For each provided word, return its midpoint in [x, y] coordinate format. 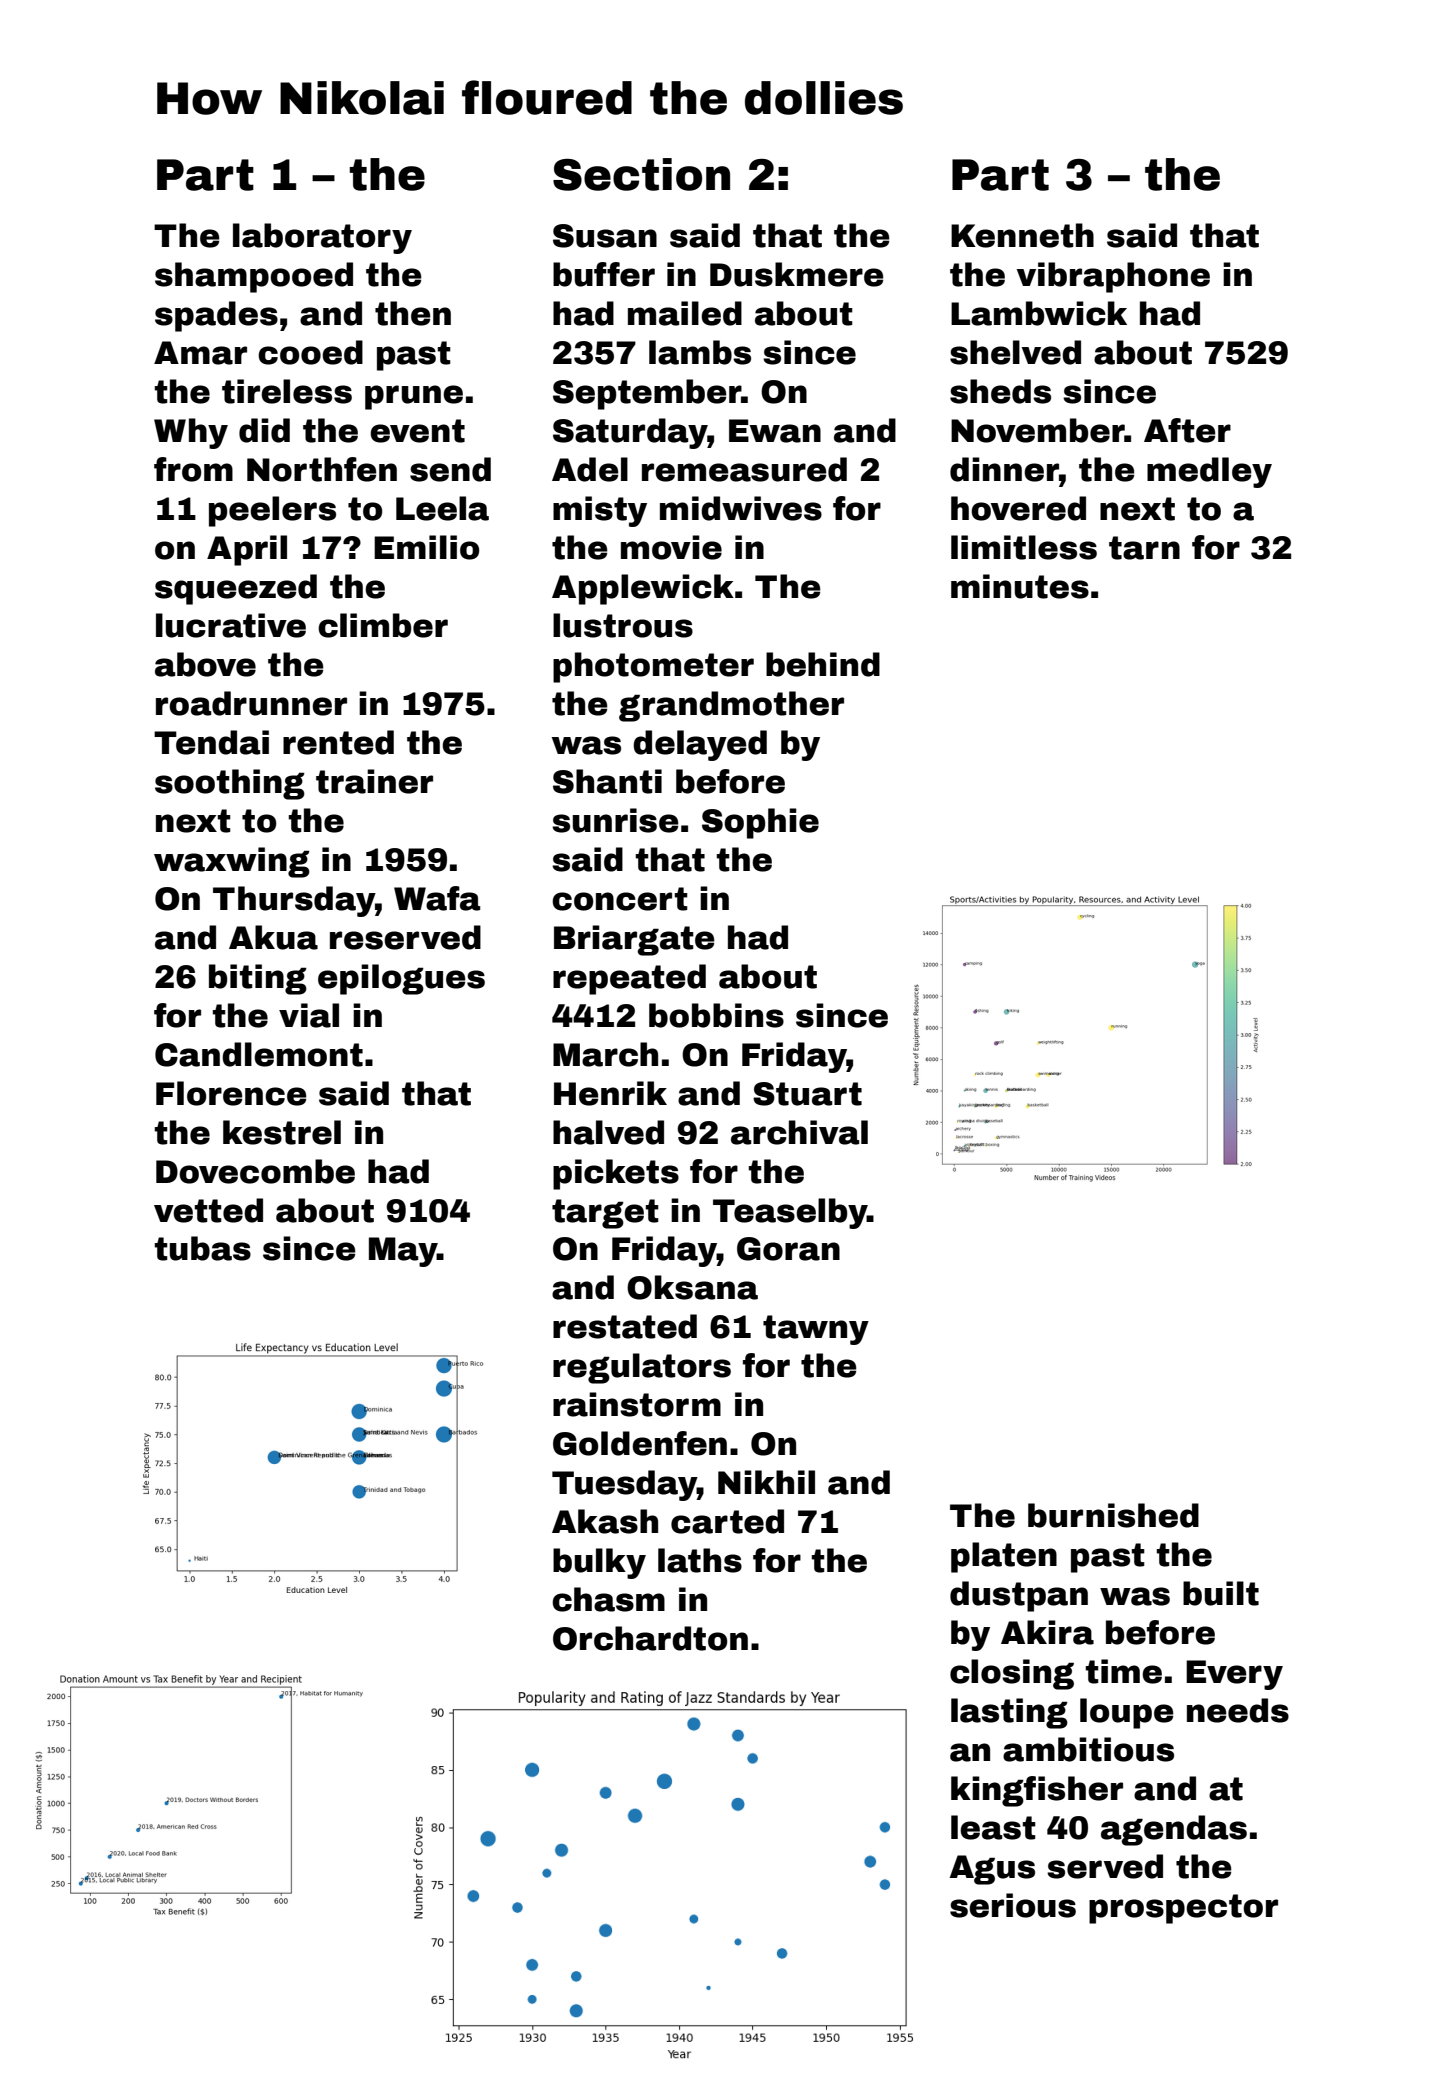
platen [1004, 1557]
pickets [616, 1174]
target [605, 1214]
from [193, 469]
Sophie [760, 823]
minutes [1020, 586]
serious [1013, 1905]
